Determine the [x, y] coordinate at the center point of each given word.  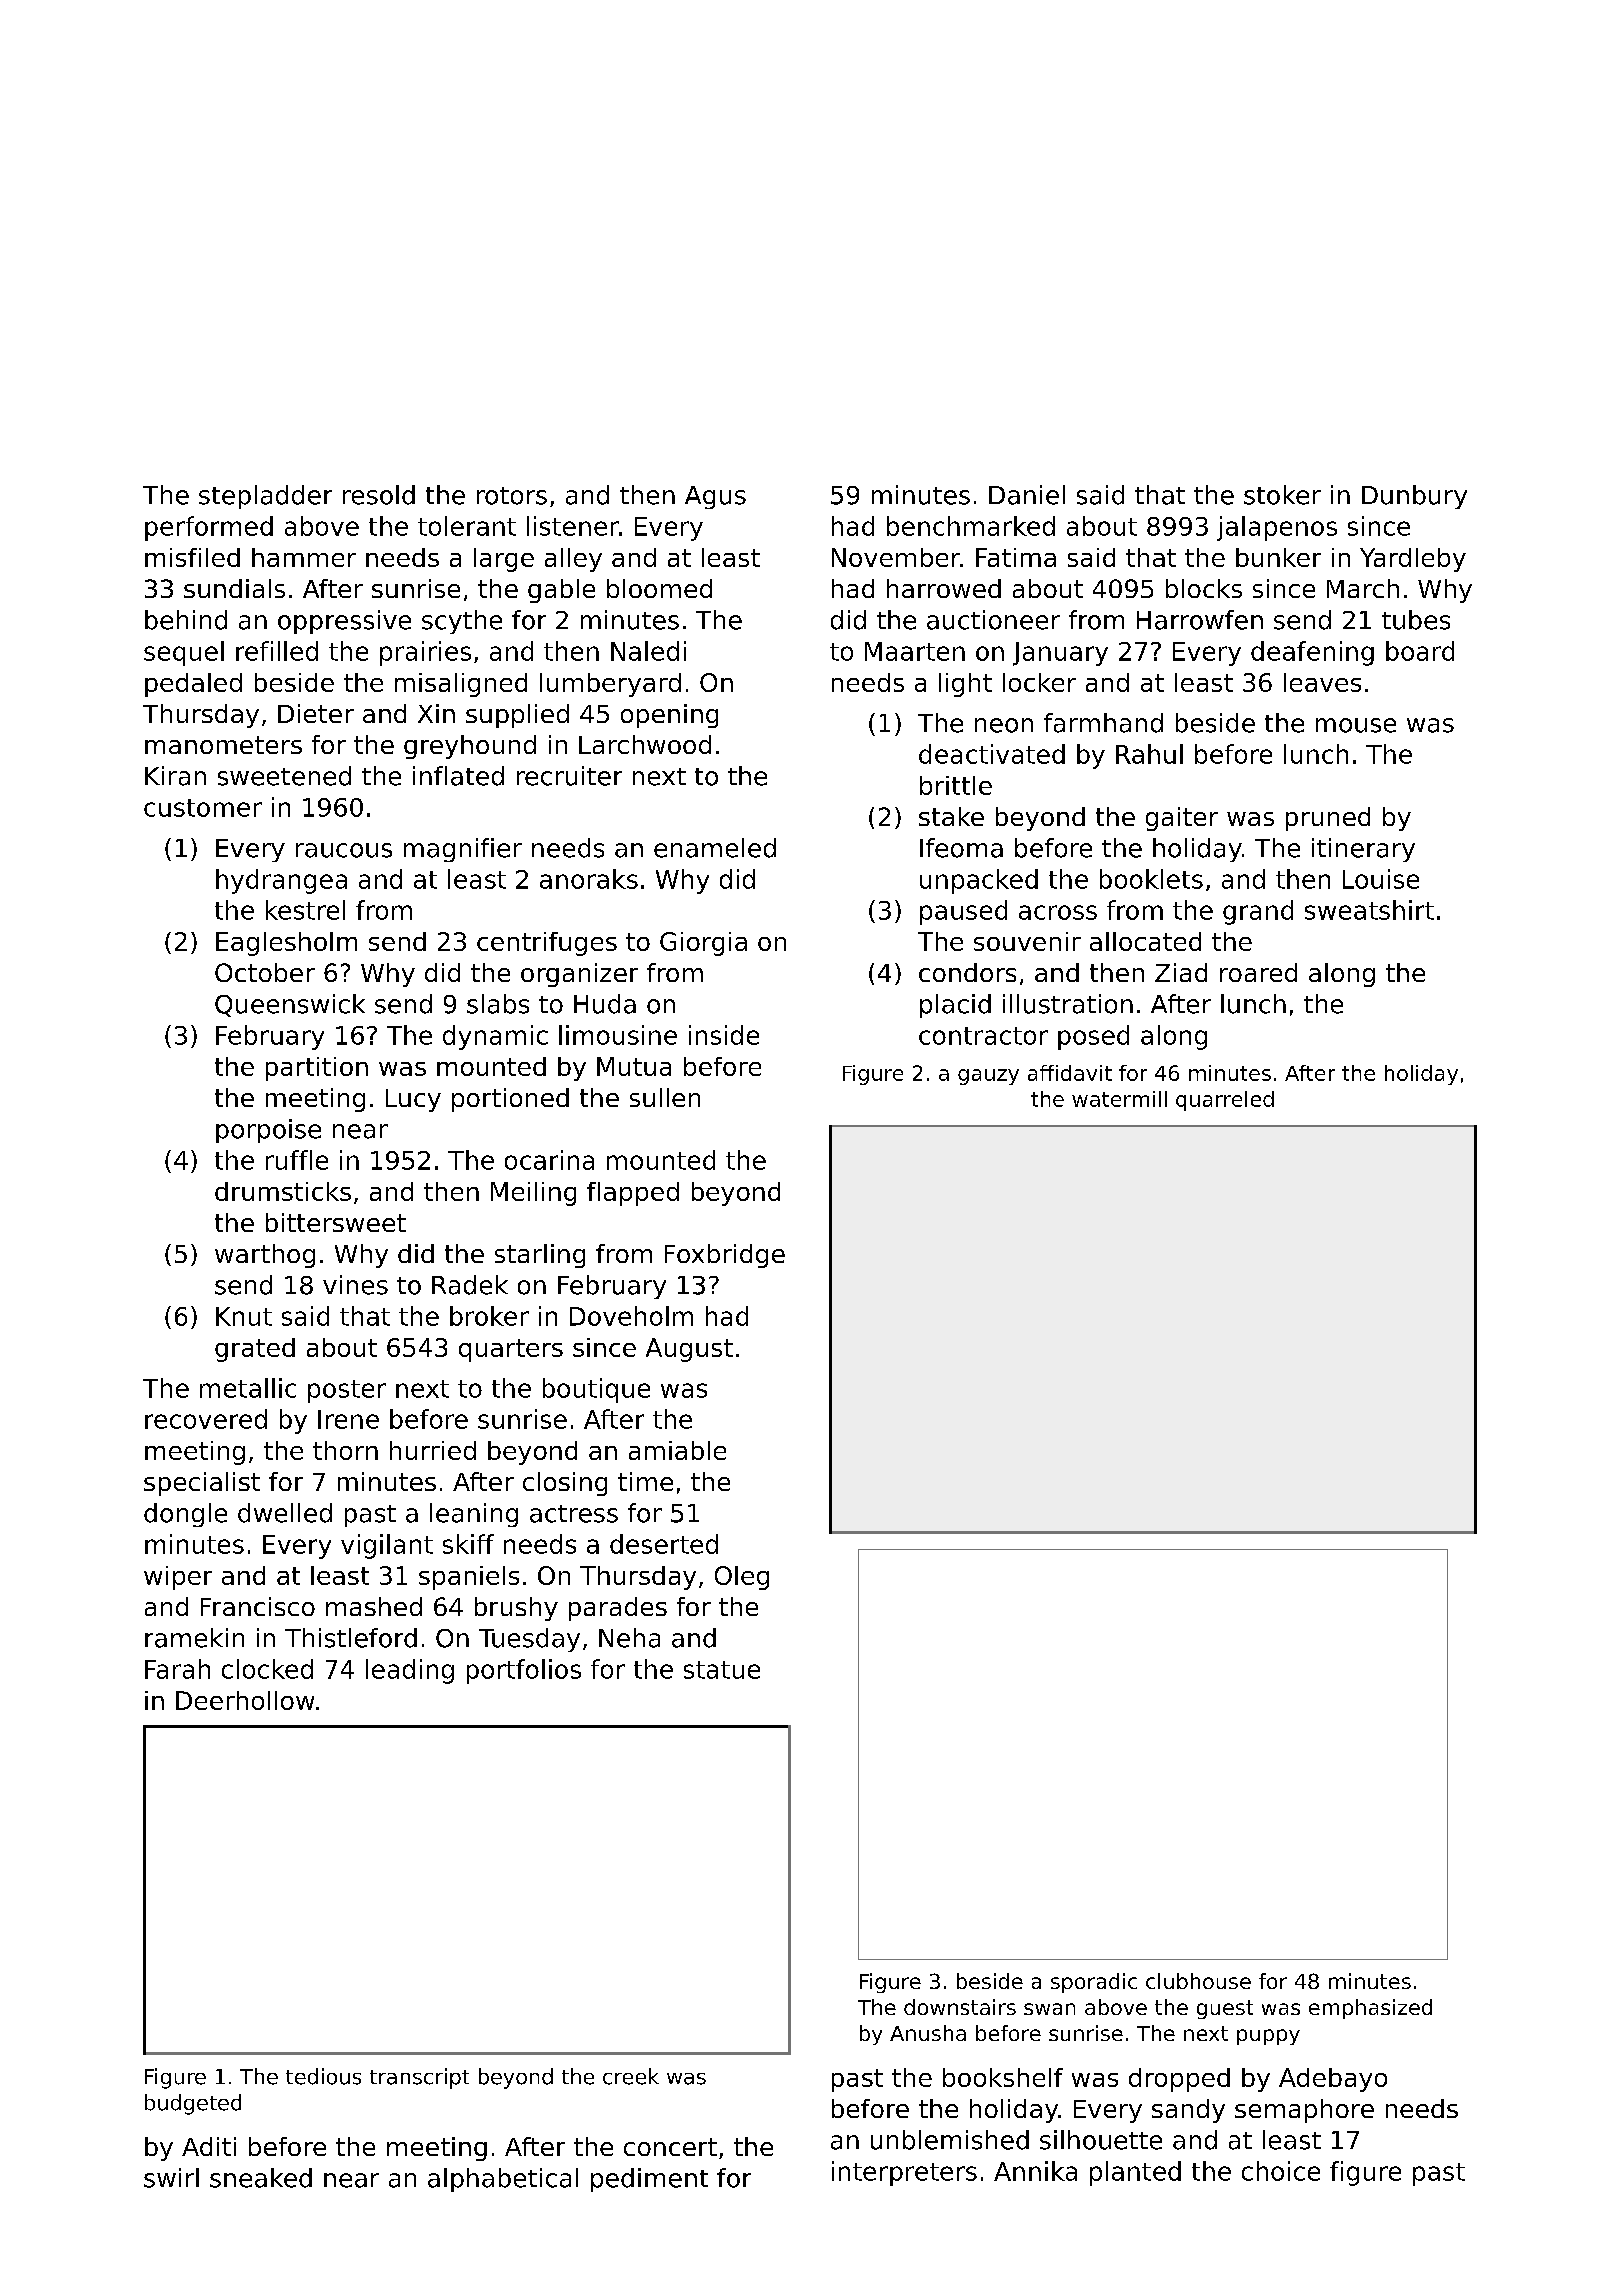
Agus [715, 497]
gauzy [988, 1077]
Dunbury [1414, 497]
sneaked [261, 2178]
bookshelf [1003, 2077]
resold [379, 495]
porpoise [268, 1131]
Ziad [1181, 972]
